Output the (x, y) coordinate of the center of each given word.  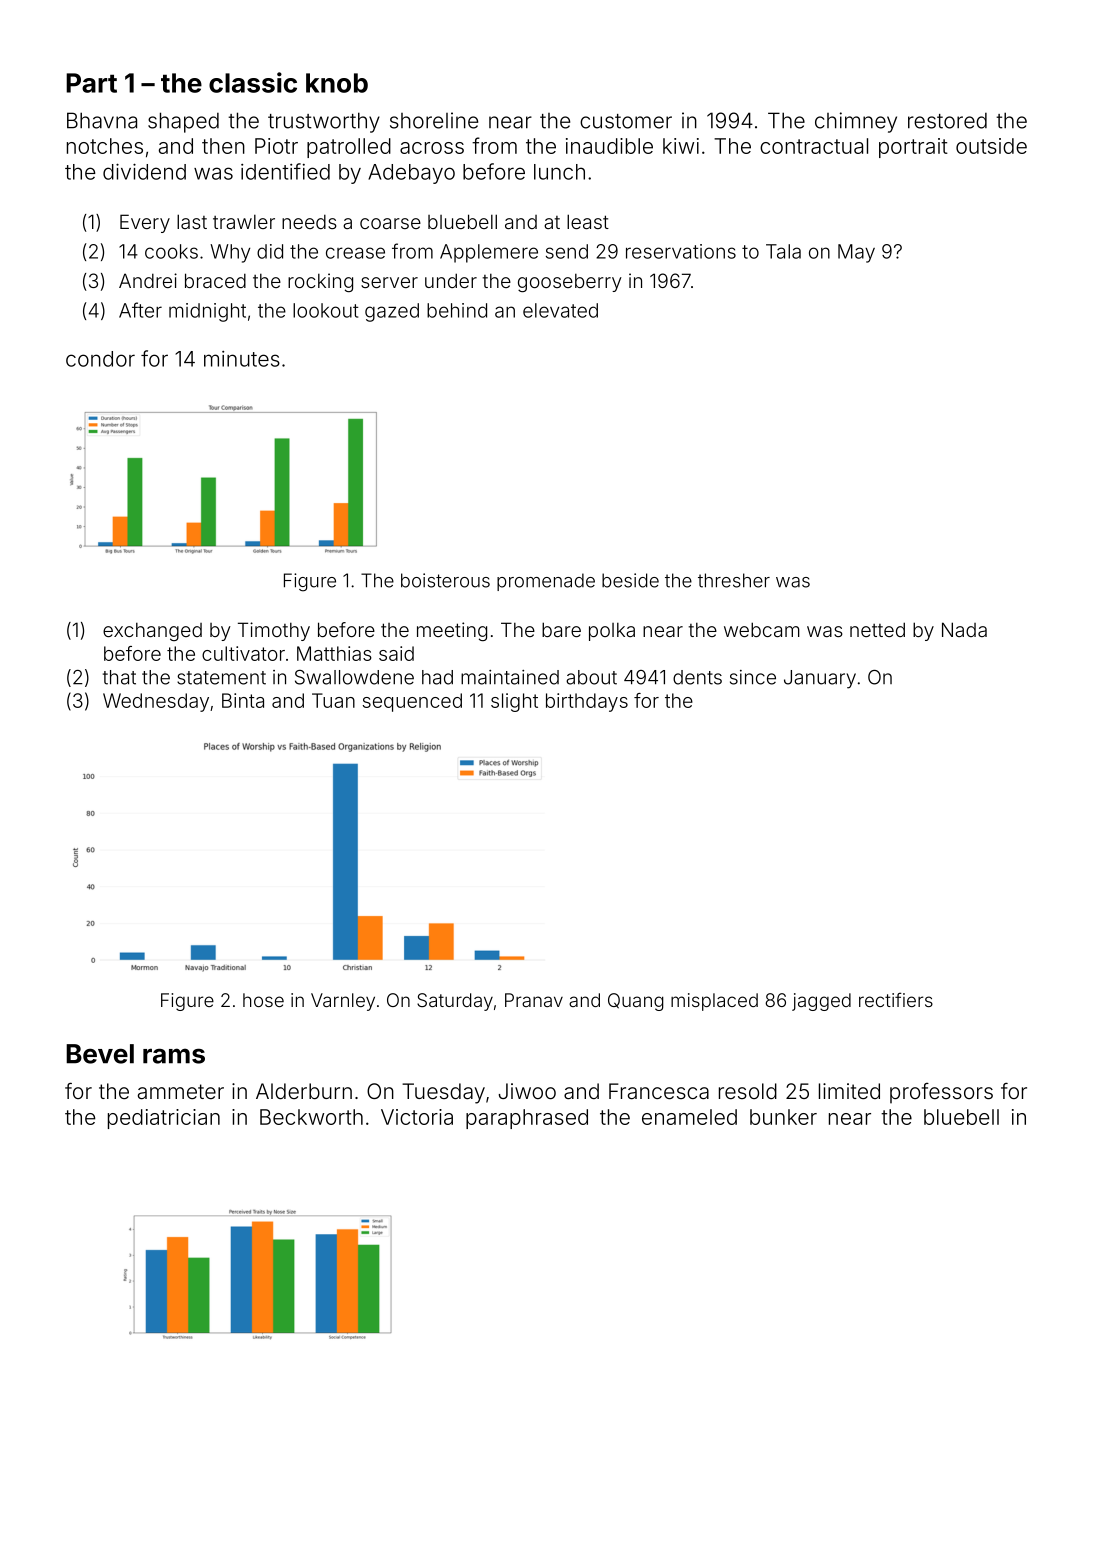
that (119, 677)
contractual (814, 146)
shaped (183, 122)
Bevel (100, 1054)
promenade (546, 582)
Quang (636, 1002)
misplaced (714, 1002)
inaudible (609, 146)
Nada (964, 629)
